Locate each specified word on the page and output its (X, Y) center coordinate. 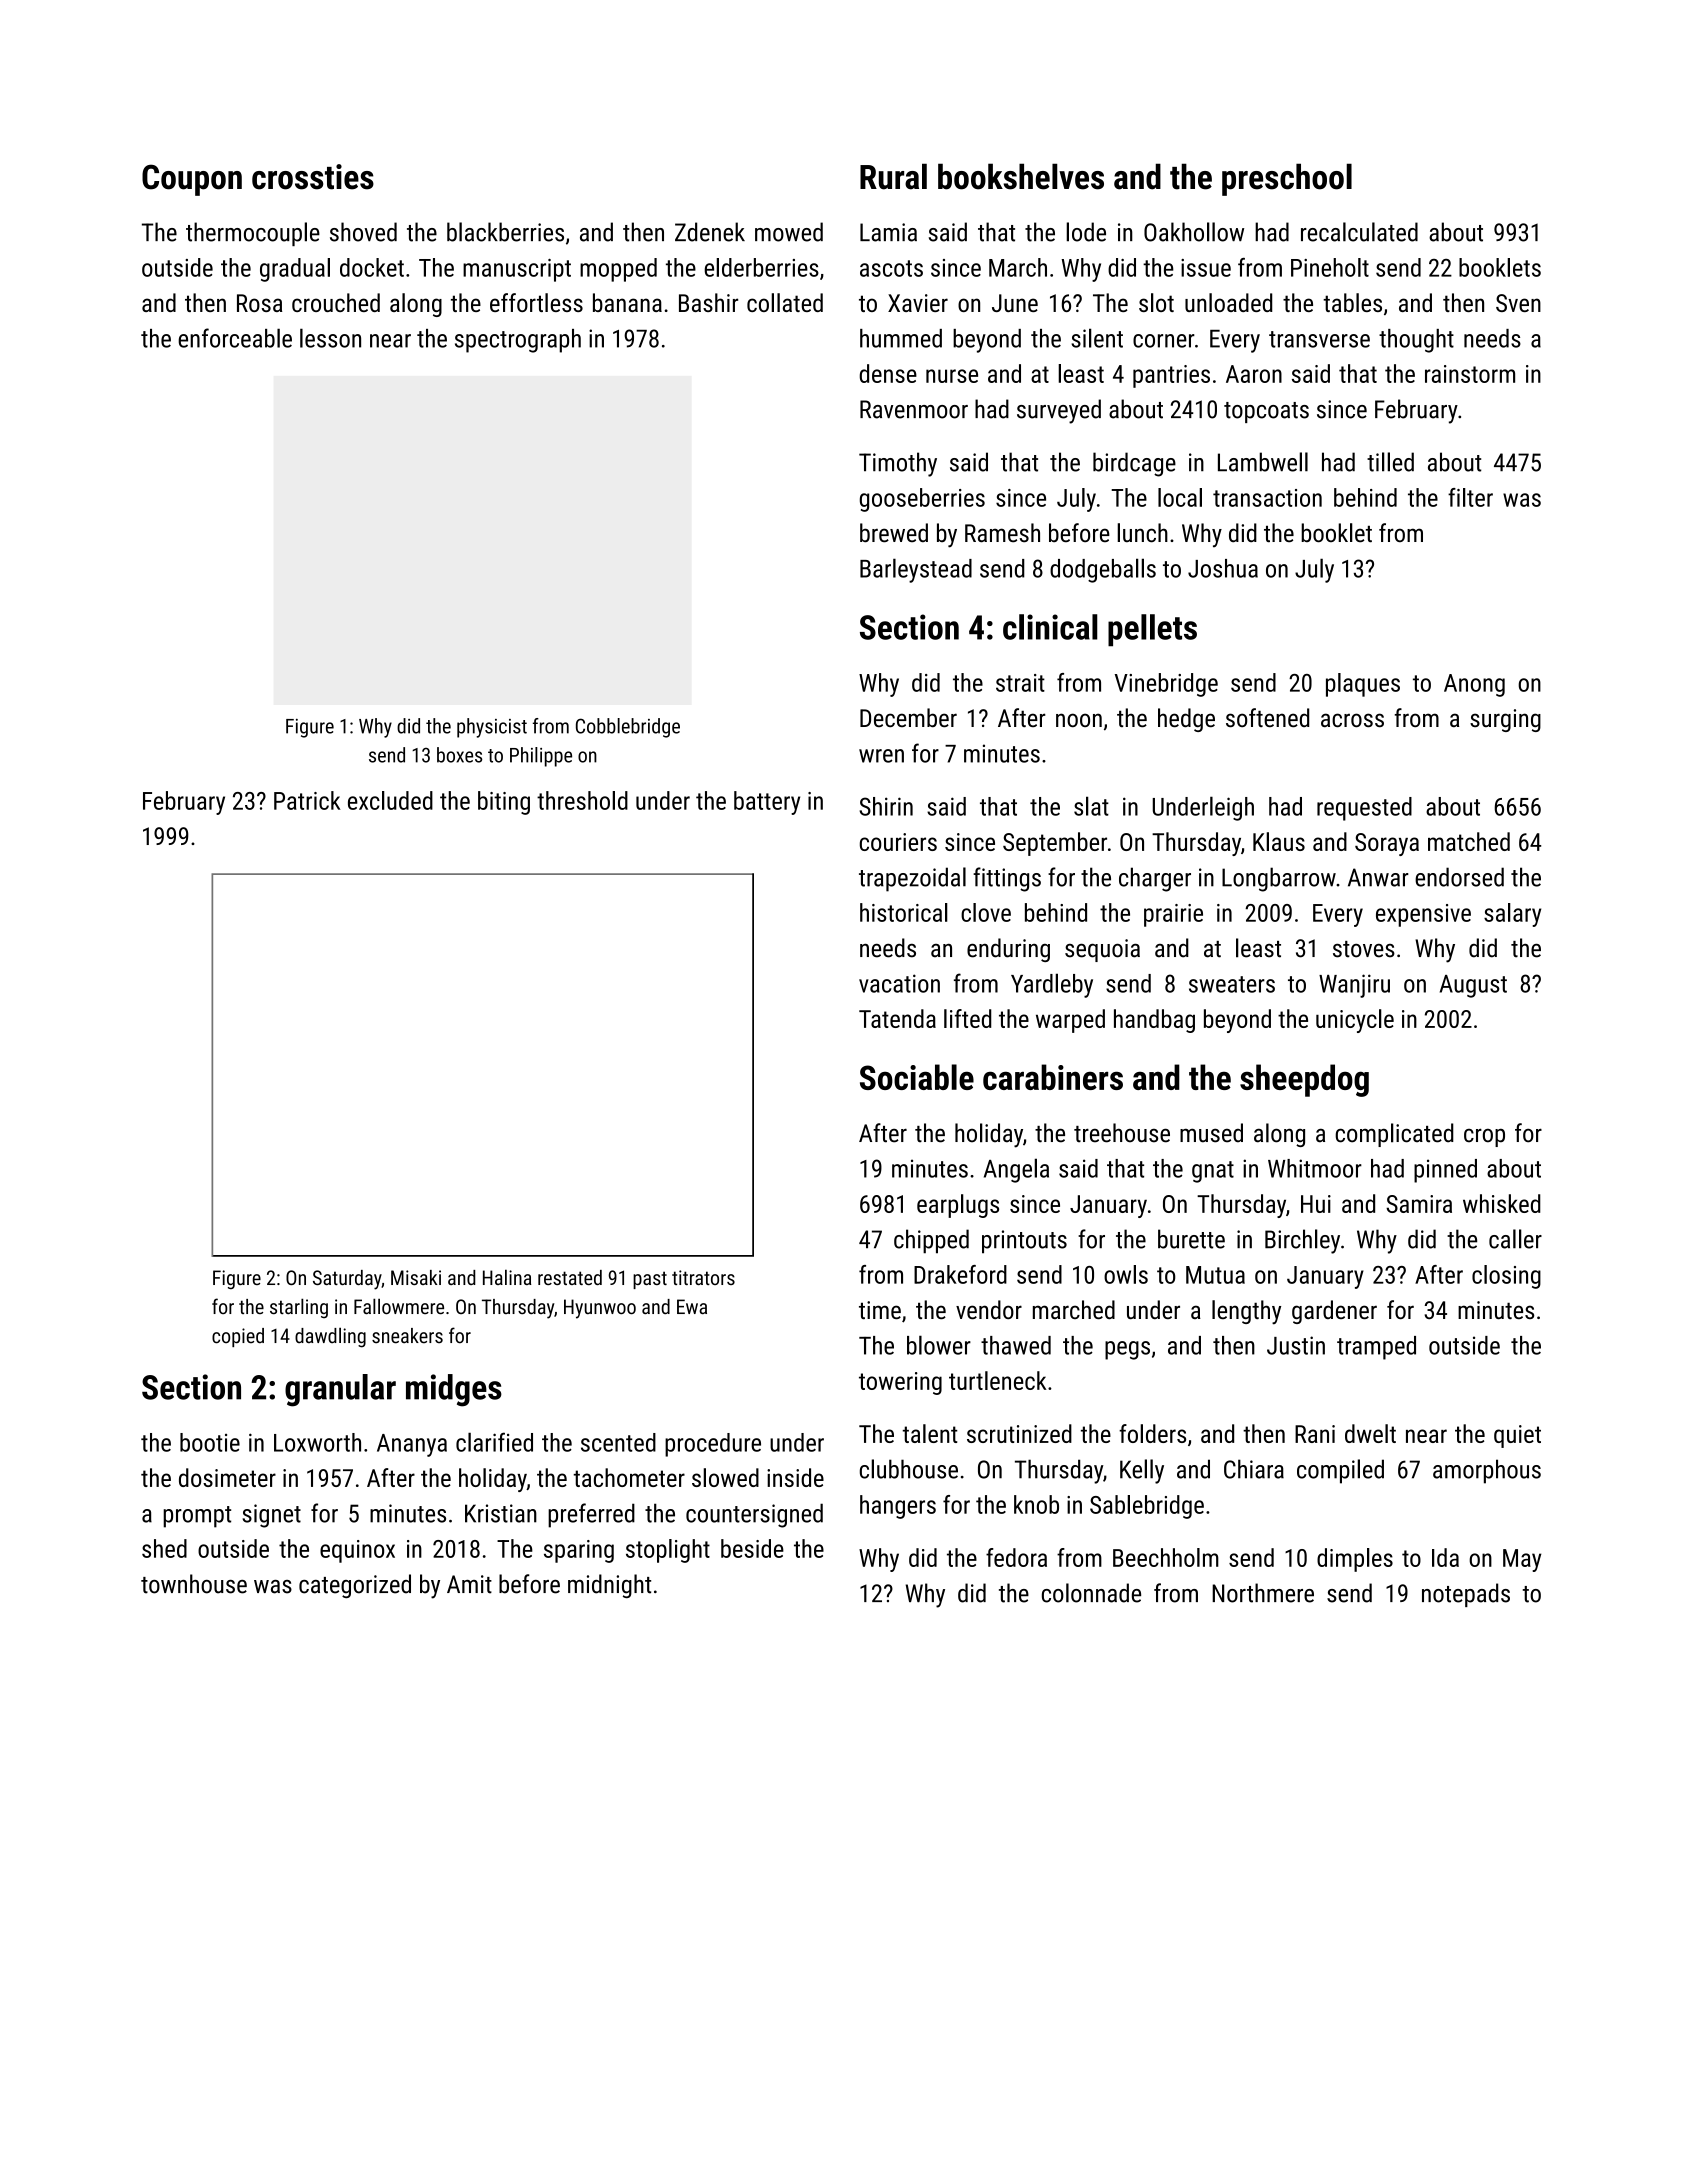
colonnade (1091, 1593)
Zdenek (710, 232)
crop (1484, 1137)
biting (504, 803)
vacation (899, 983)
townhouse (194, 1584)
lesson (330, 338)
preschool (1287, 179)
